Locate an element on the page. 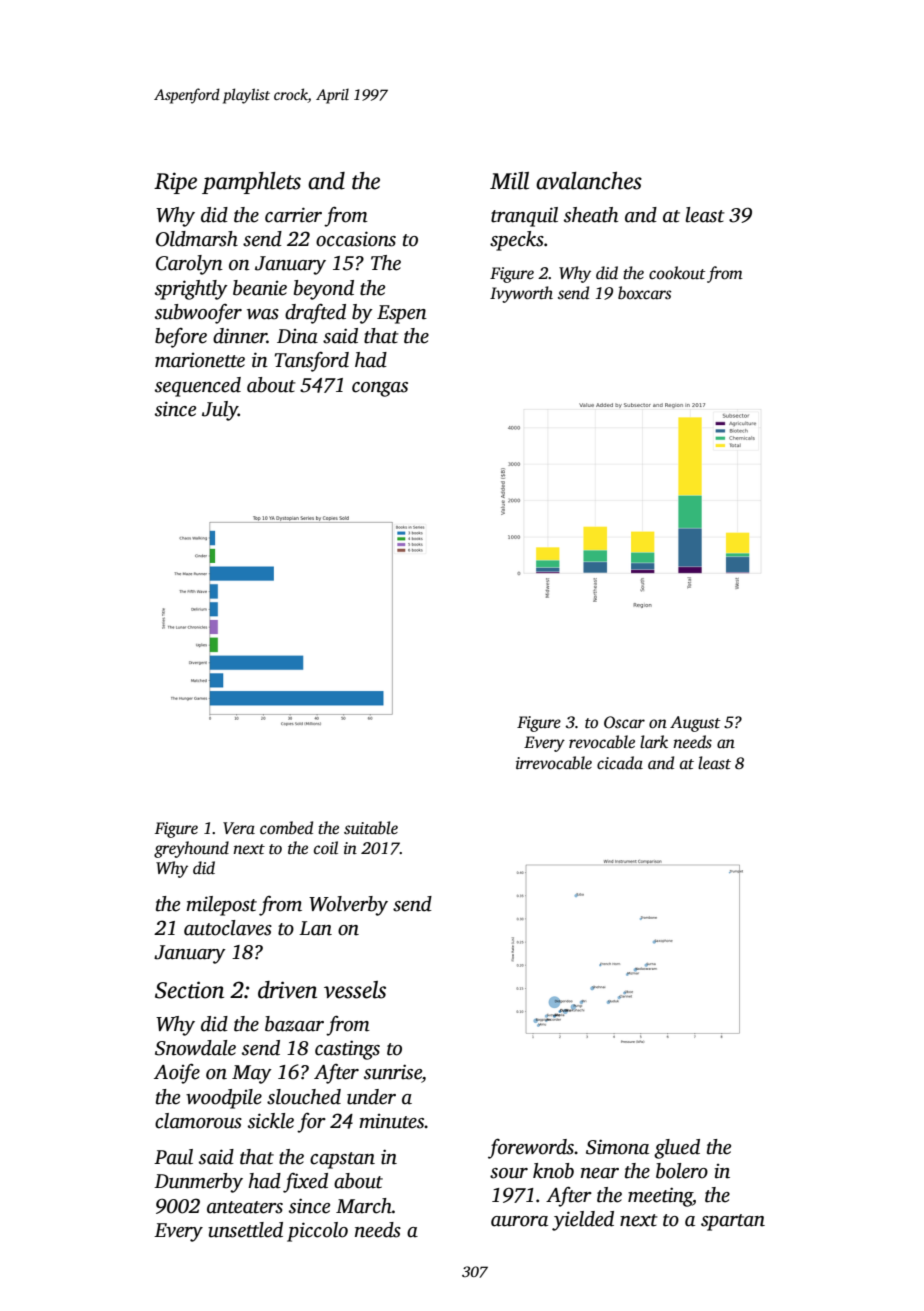  suitable is located at coordinates (371, 828).
